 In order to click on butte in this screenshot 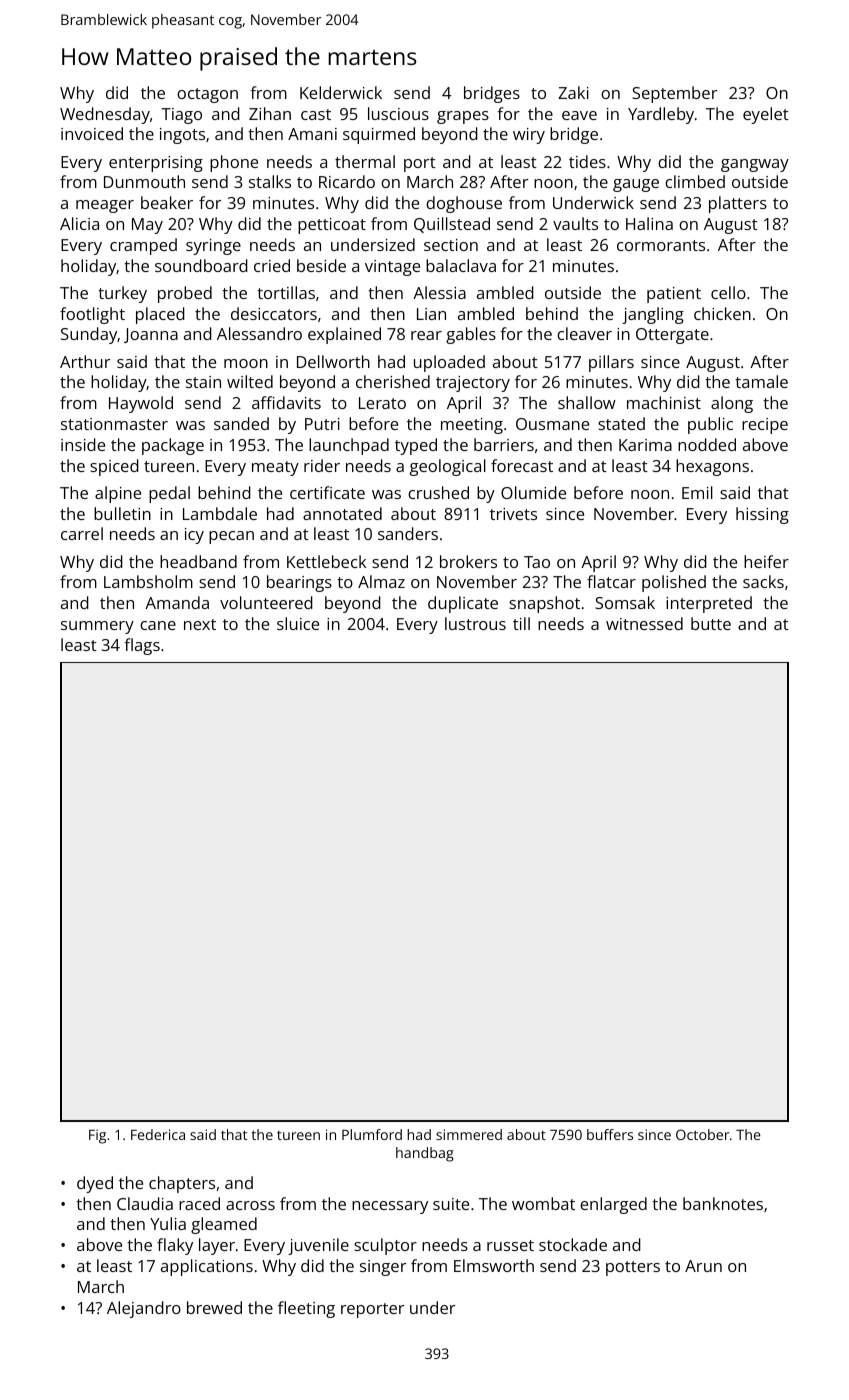, I will do `click(711, 623)`.
